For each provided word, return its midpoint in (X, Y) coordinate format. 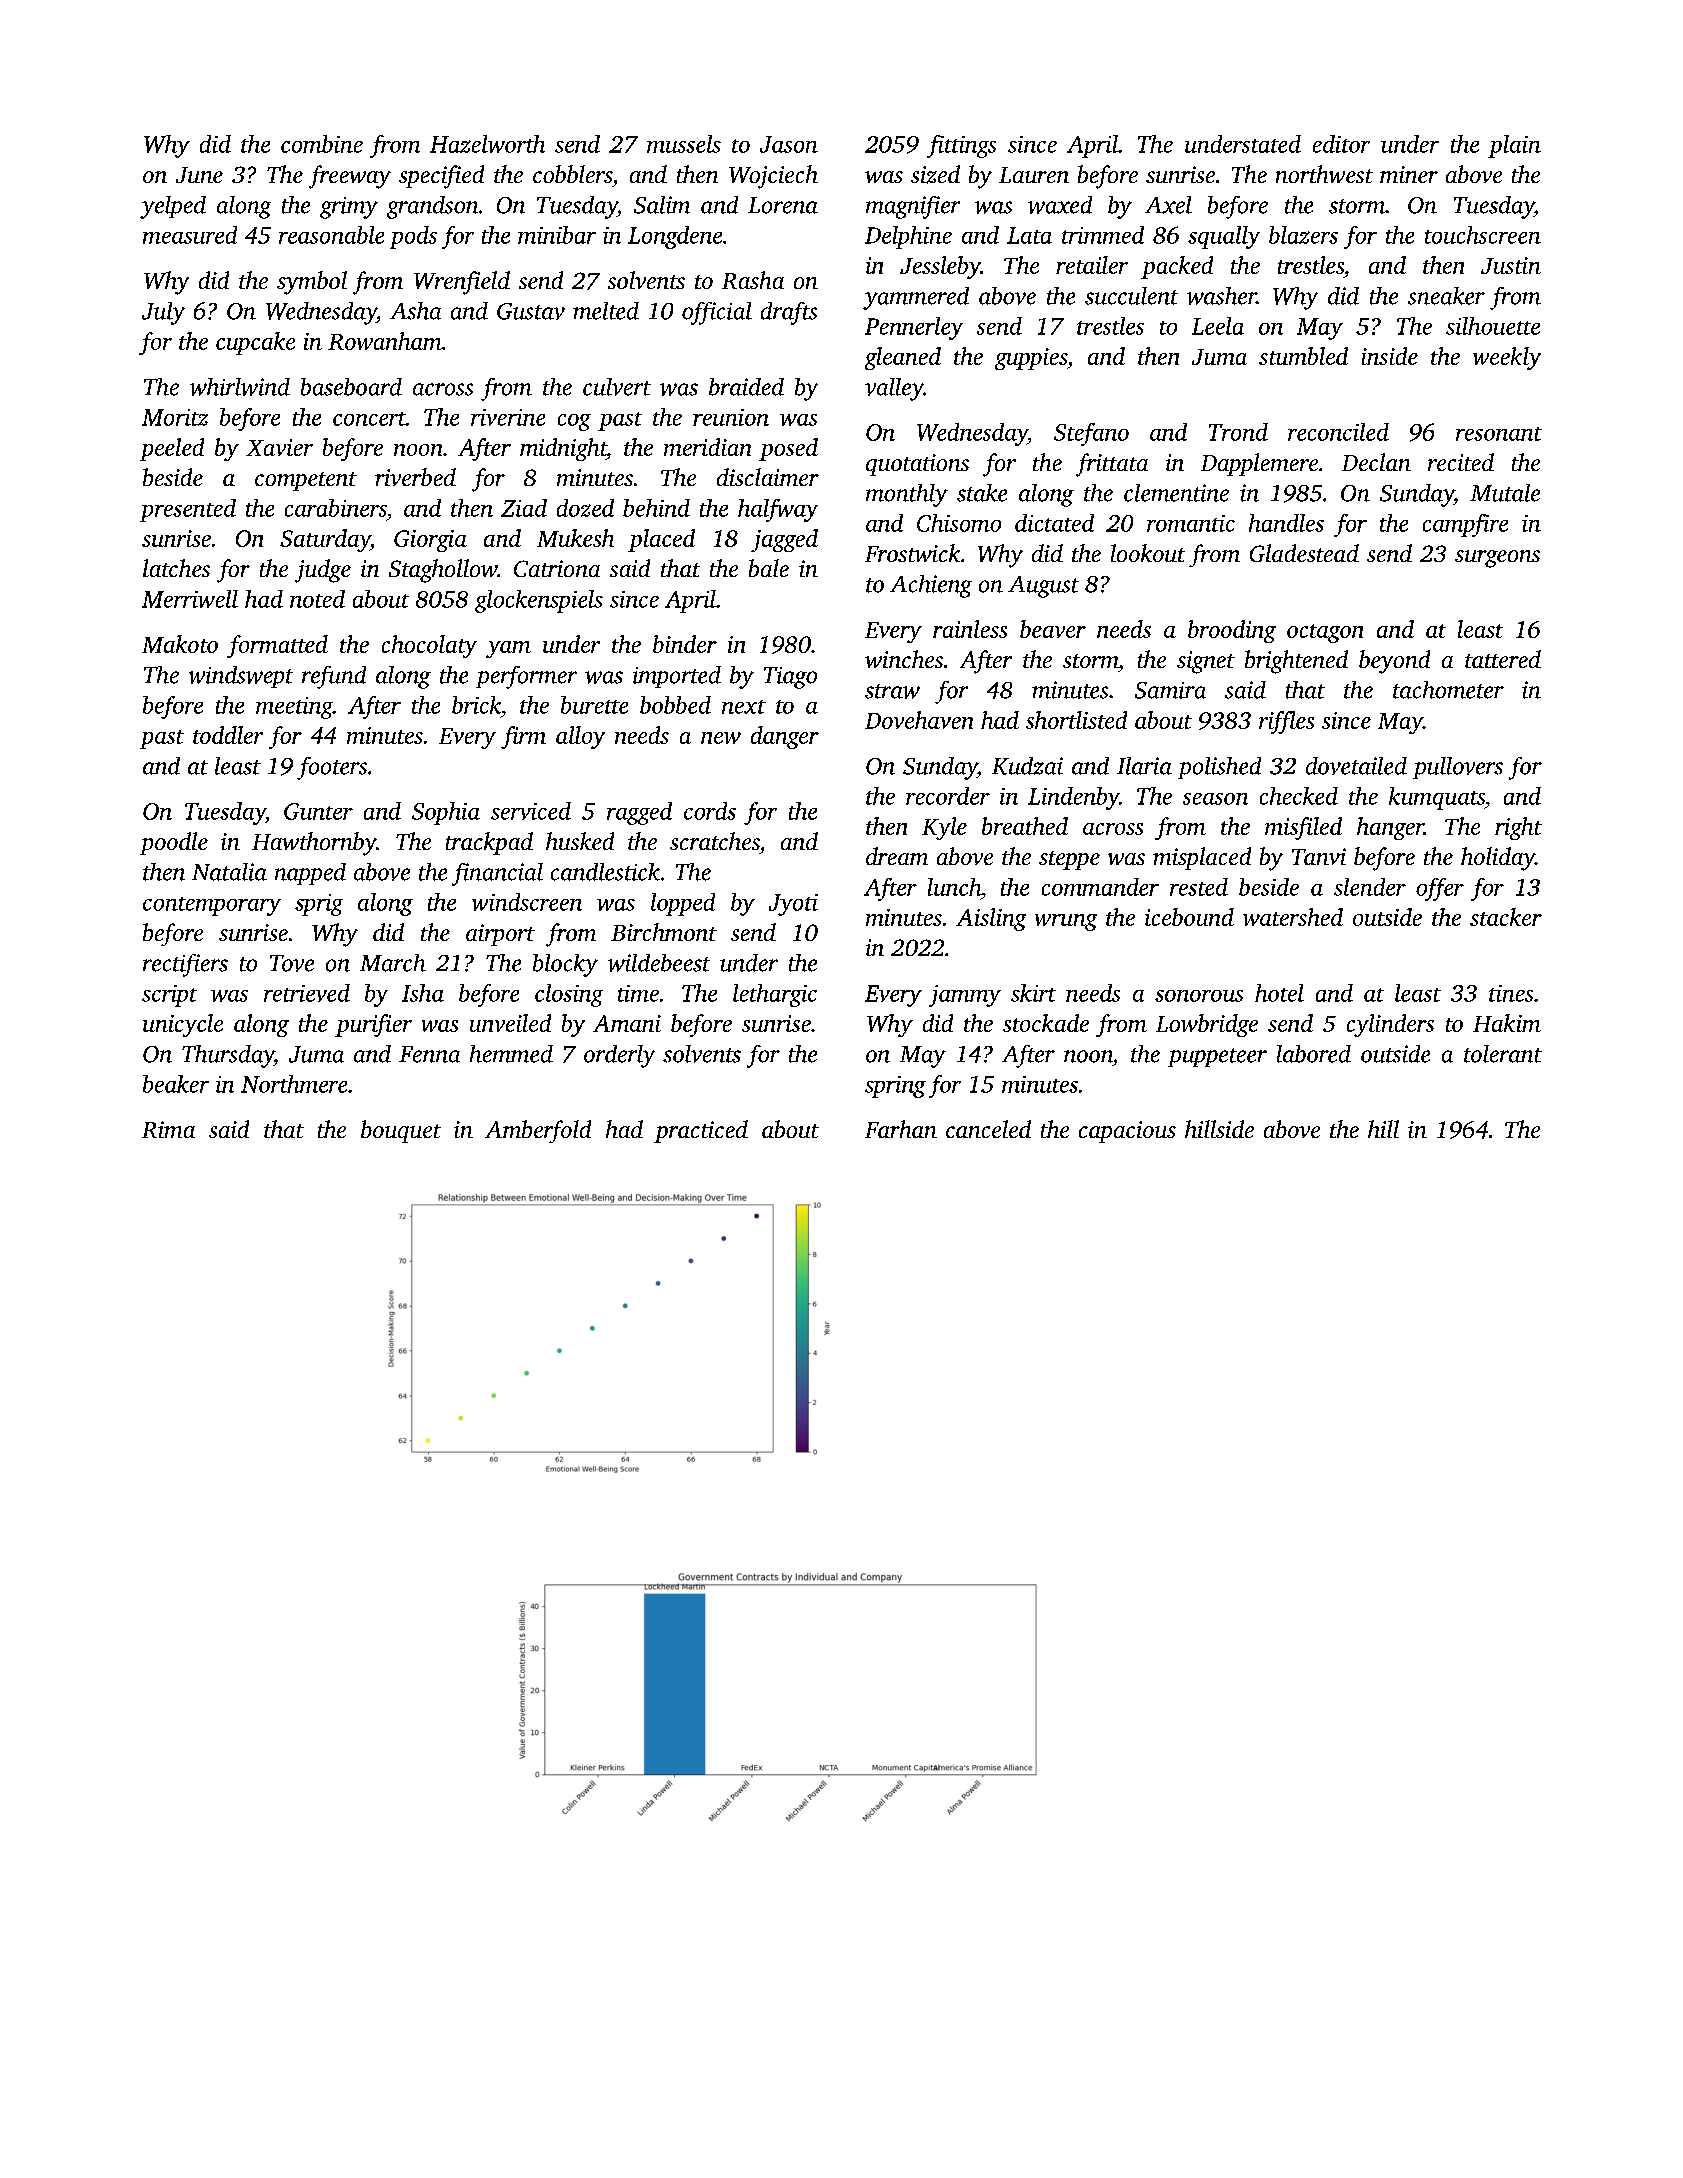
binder (685, 644)
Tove (292, 963)
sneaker (1446, 296)
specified (441, 177)
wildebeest (659, 963)
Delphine (908, 237)
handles (1286, 523)
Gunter (318, 811)
